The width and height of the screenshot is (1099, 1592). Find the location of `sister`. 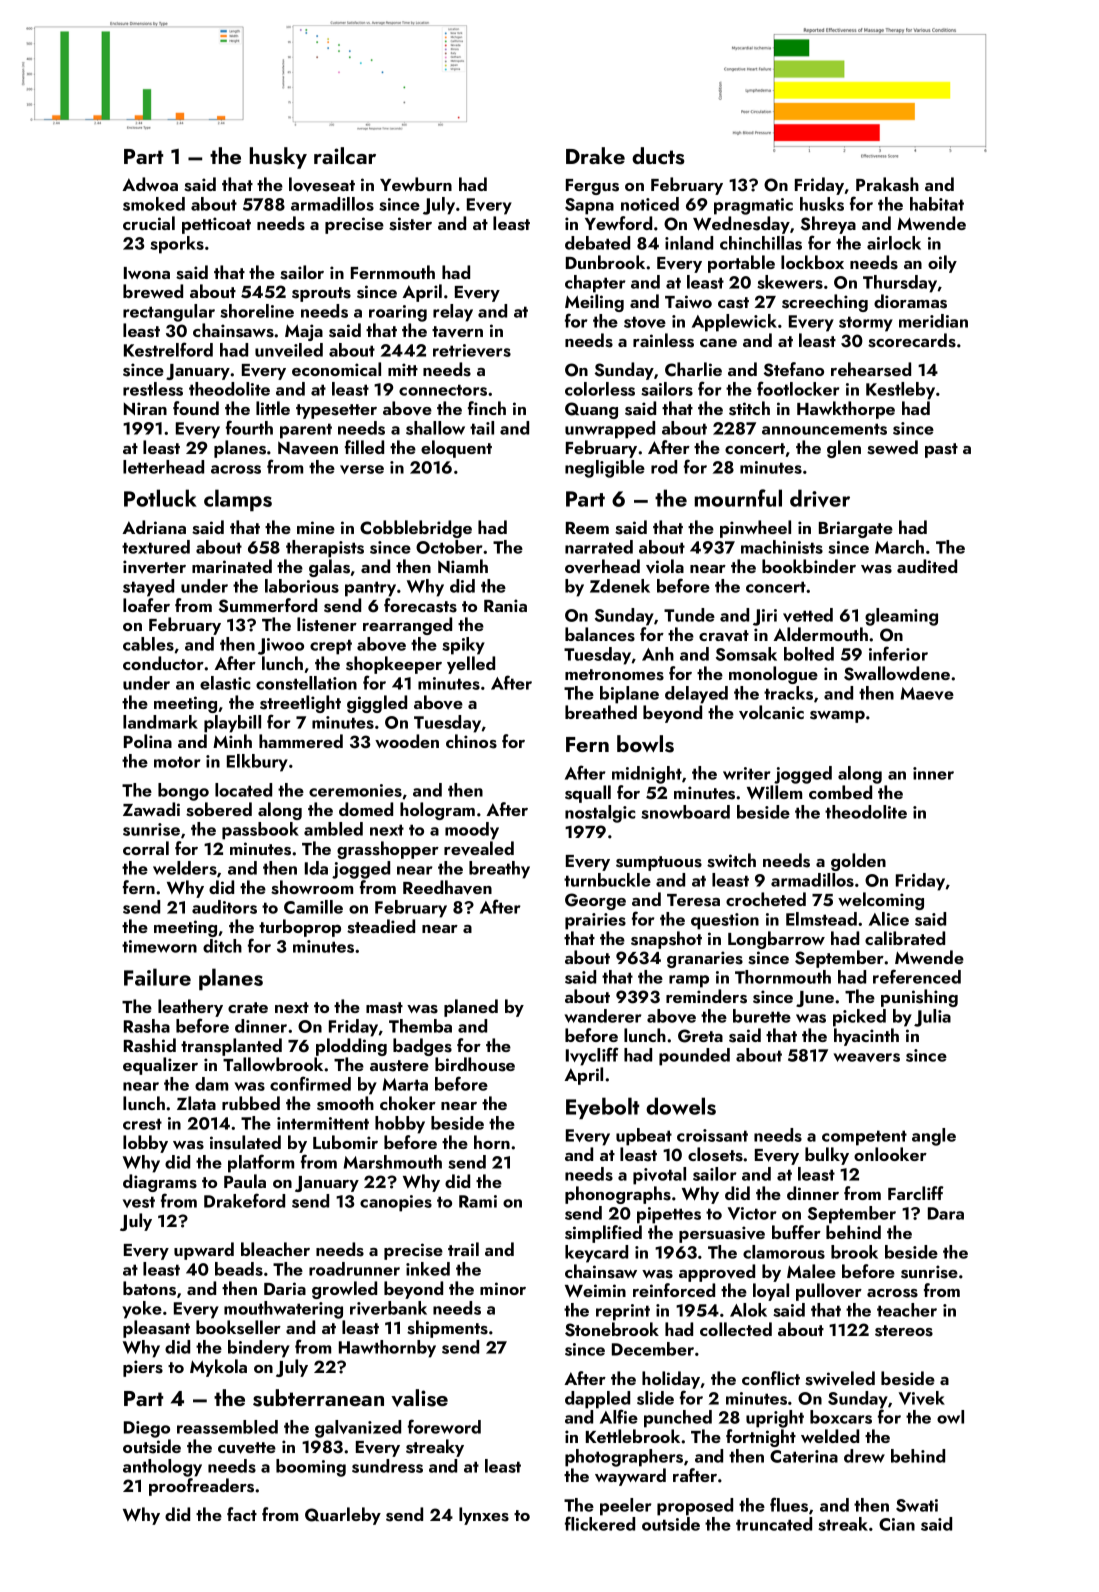

sister is located at coordinates (410, 224).
